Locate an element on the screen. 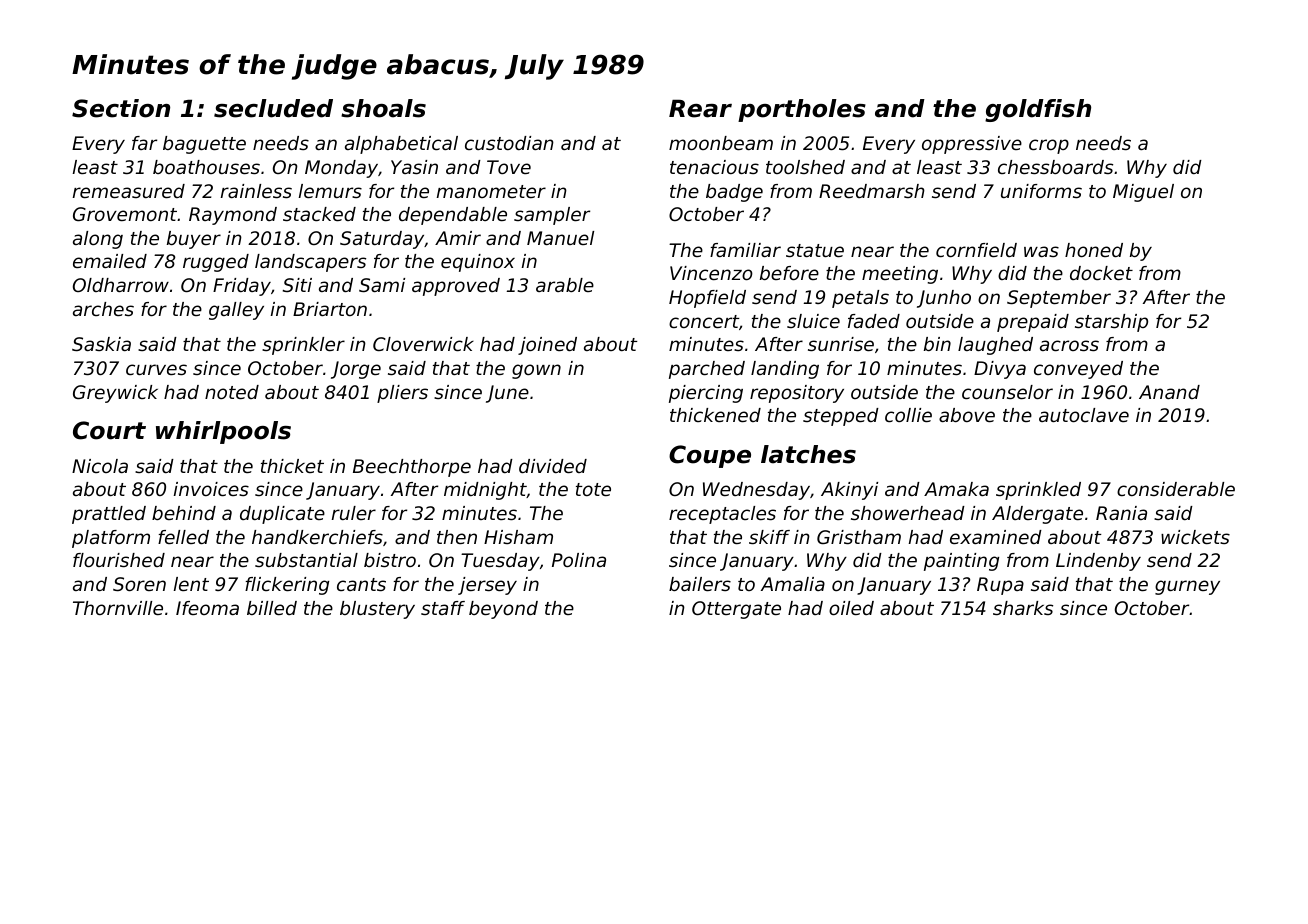  above is located at coordinates (967, 415).
